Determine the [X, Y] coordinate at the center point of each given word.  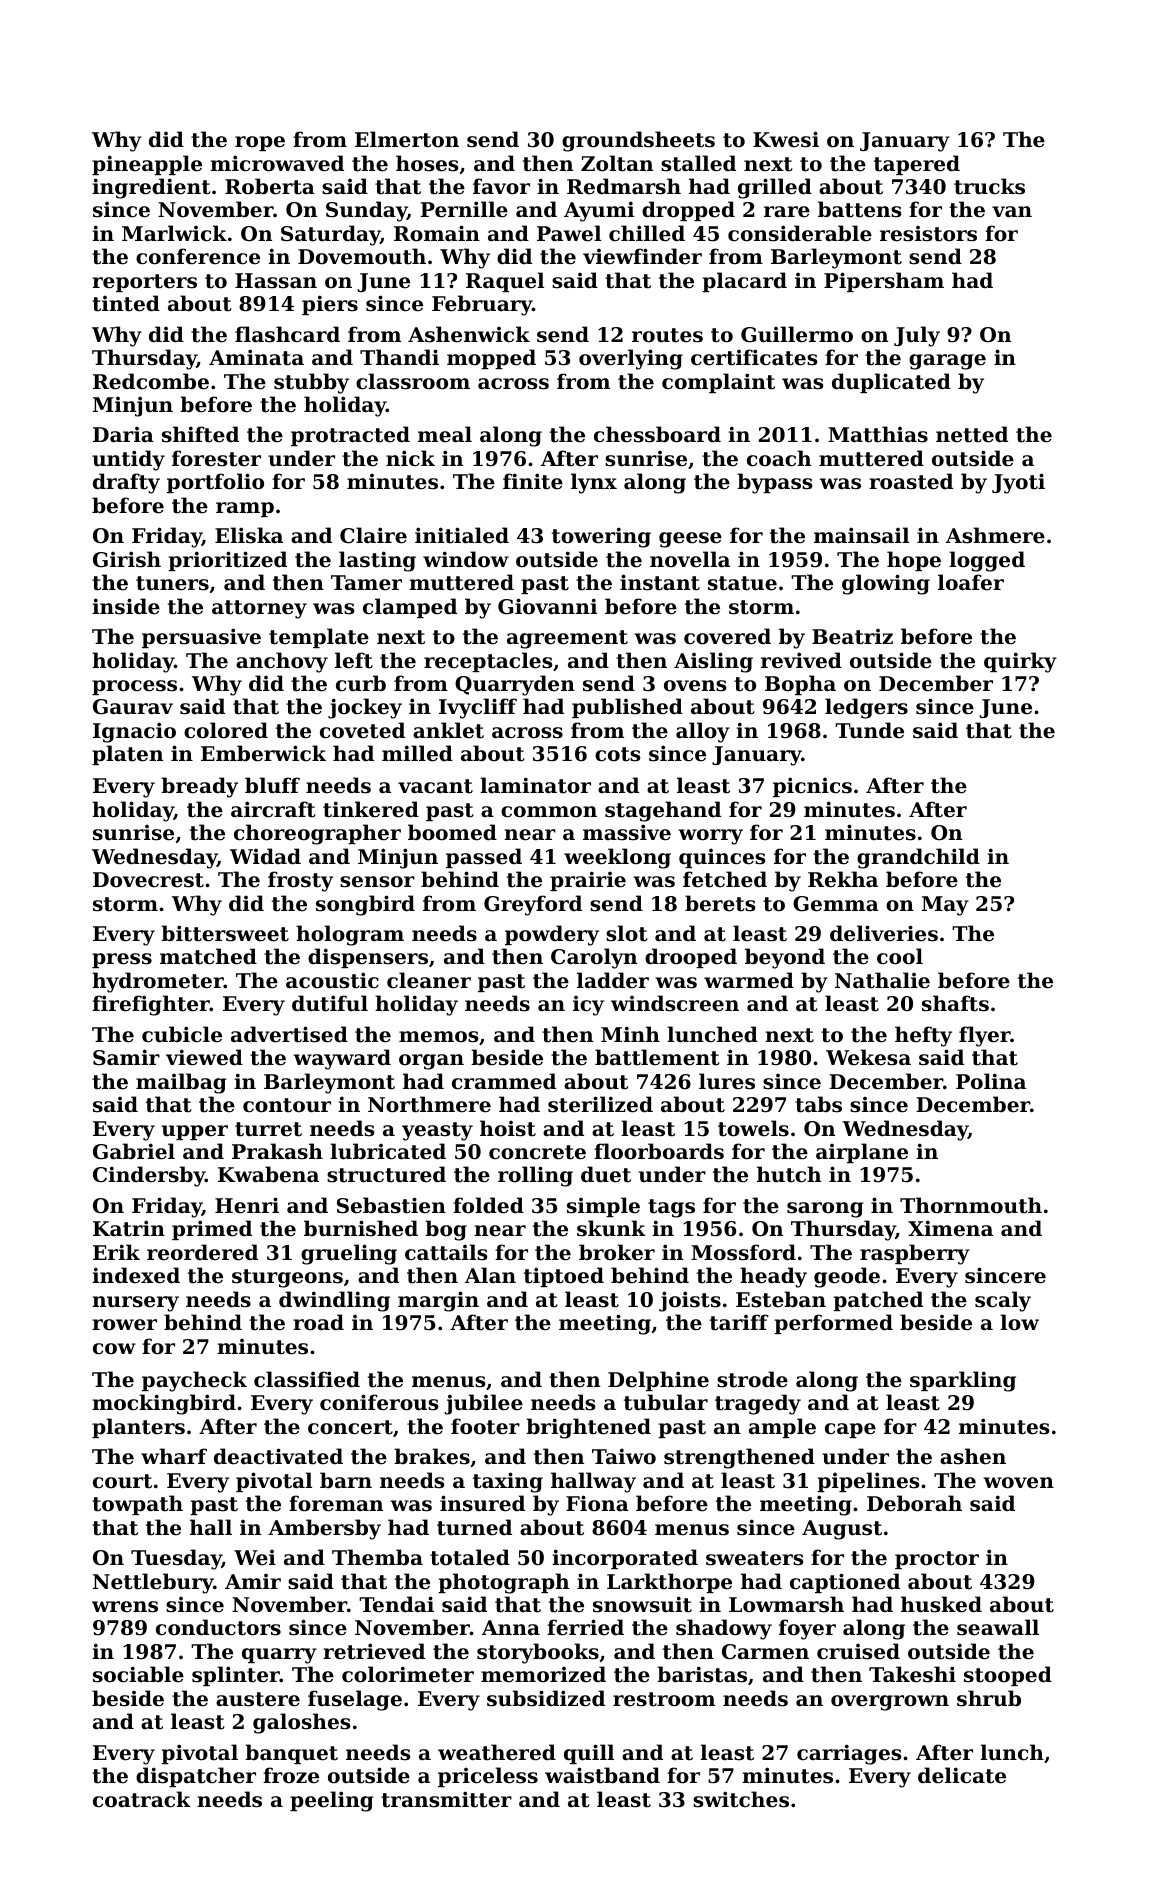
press [122, 960]
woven [1018, 1483]
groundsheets [638, 141]
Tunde [869, 730]
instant [660, 582]
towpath [137, 1505]
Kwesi [786, 139]
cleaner [429, 980]
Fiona [597, 1503]
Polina [991, 1081]
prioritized [227, 561]
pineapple [147, 165]
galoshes [301, 1723]
